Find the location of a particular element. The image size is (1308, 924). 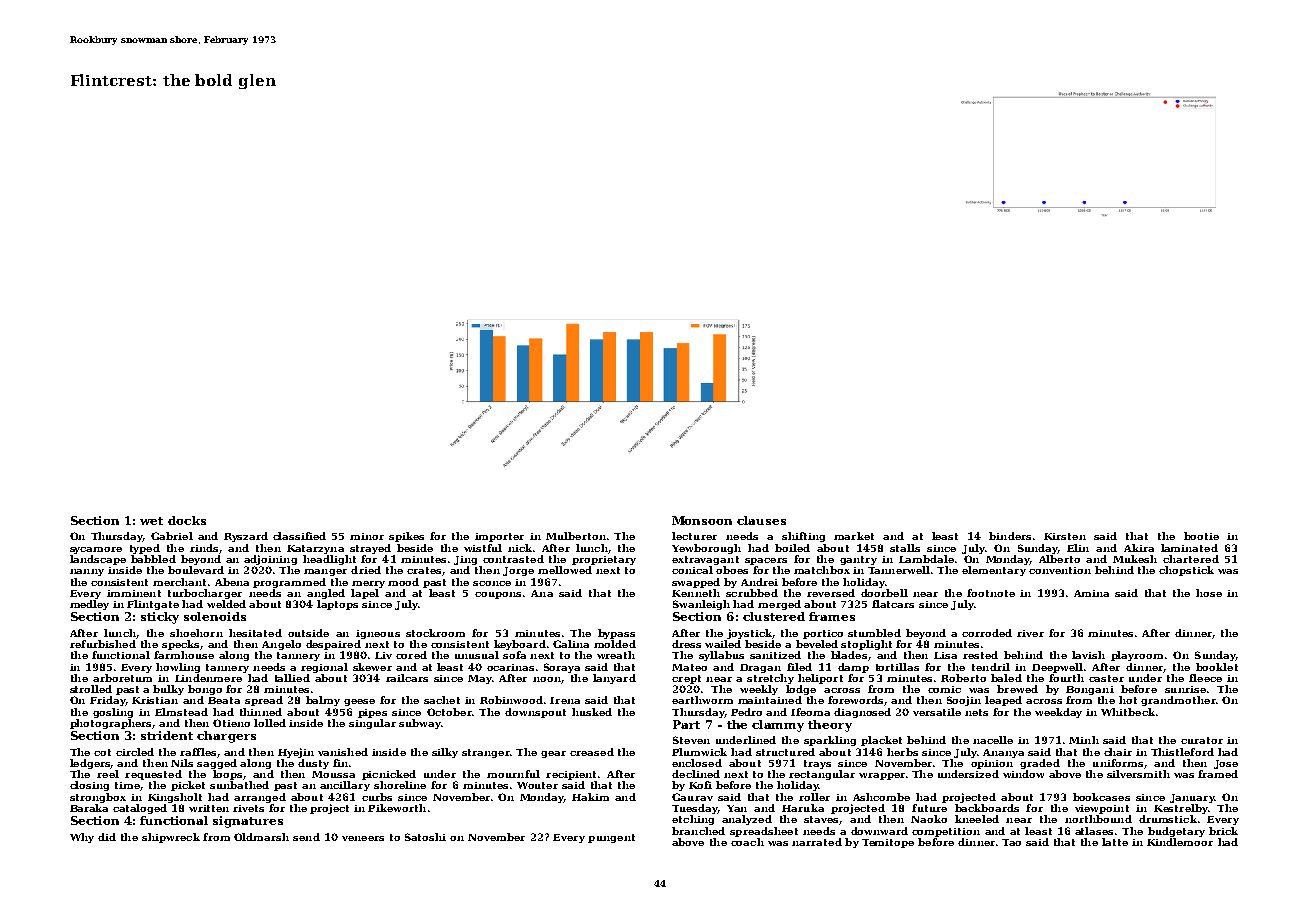

Kindlemoor is located at coordinates (1180, 842).
